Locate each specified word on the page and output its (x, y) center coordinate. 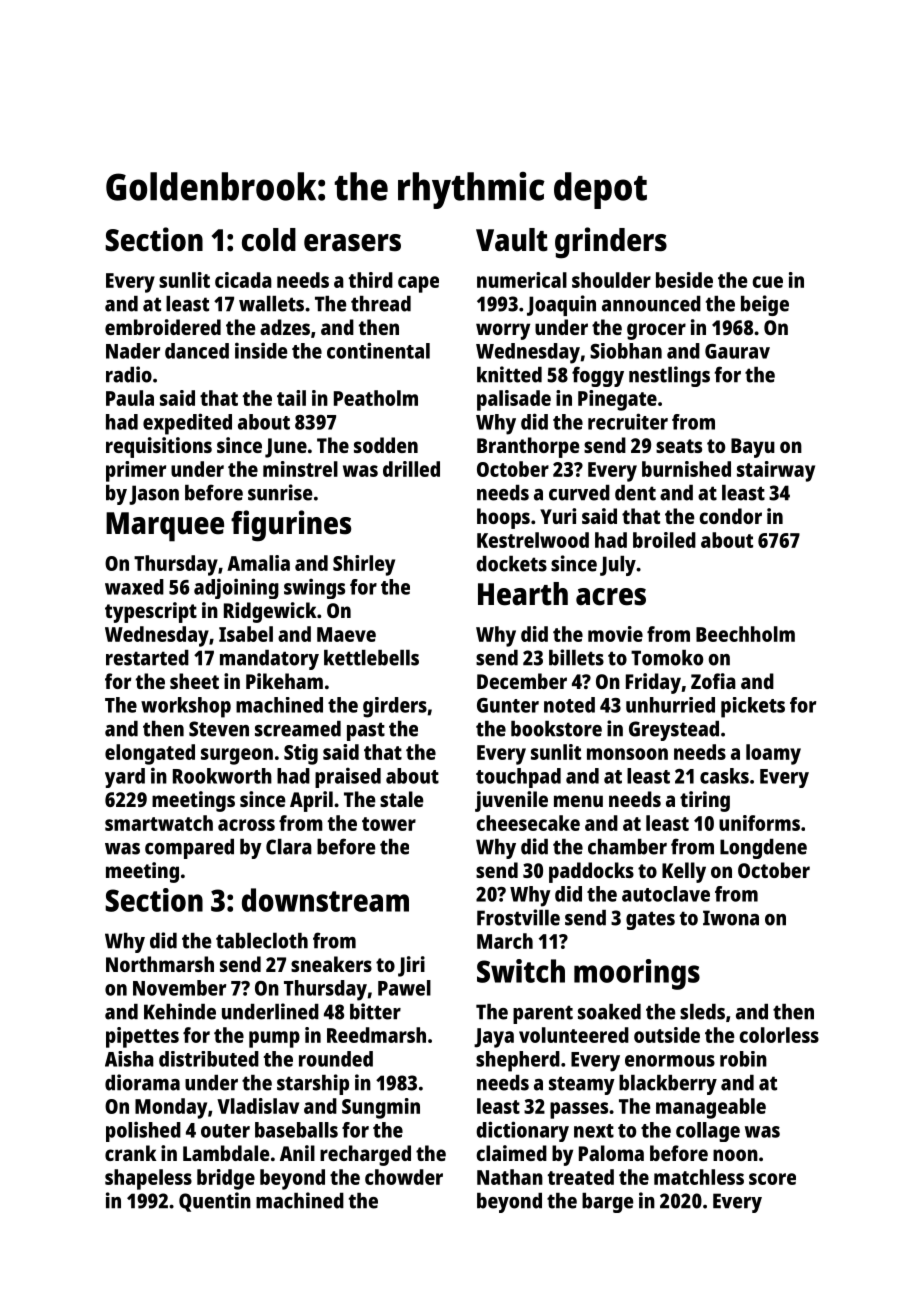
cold (269, 240)
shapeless (148, 1179)
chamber (627, 847)
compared (189, 849)
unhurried (670, 705)
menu (578, 801)
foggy (598, 376)
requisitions (159, 447)
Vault (512, 240)
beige (765, 305)
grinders (611, 243)
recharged (365, 1155)
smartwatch (159, 823)
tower (389, 824)
